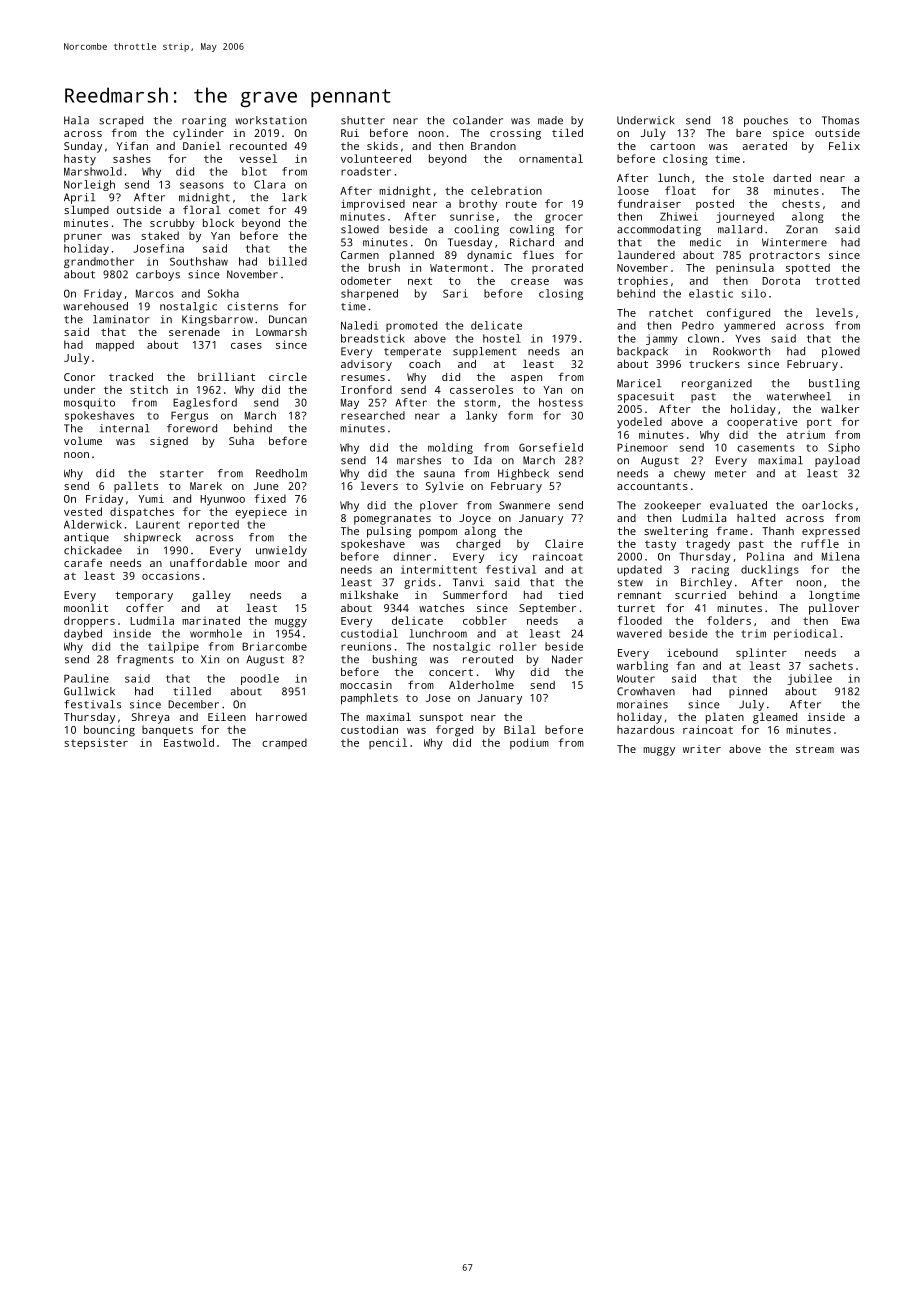 The height and width of the screenshot is (1308, 924). Describe the element at coordinates (485, 352) in the screenshot. I see `supplement` at that location.
